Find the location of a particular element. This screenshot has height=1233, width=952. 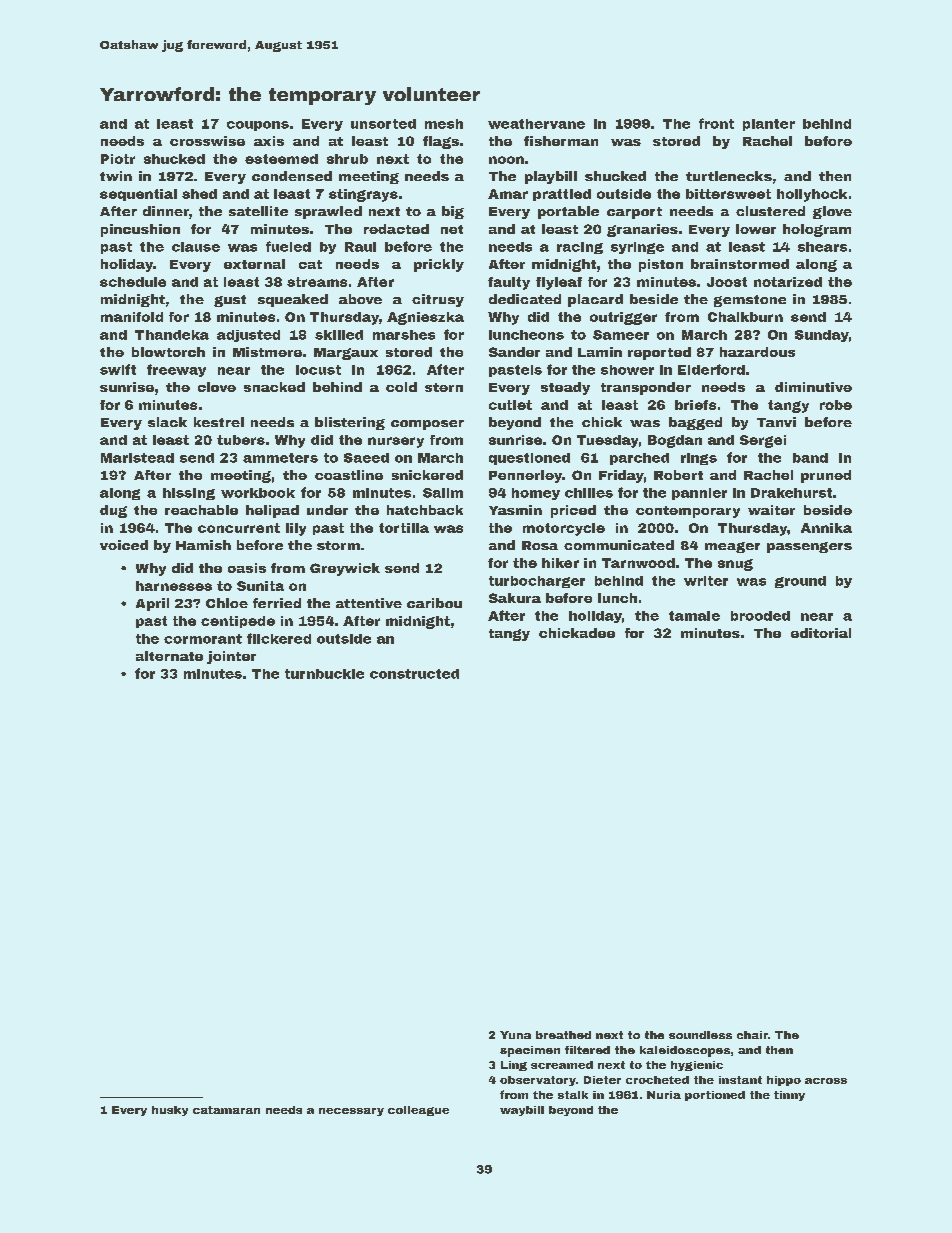

across is located at coordinates (826, 1081).
